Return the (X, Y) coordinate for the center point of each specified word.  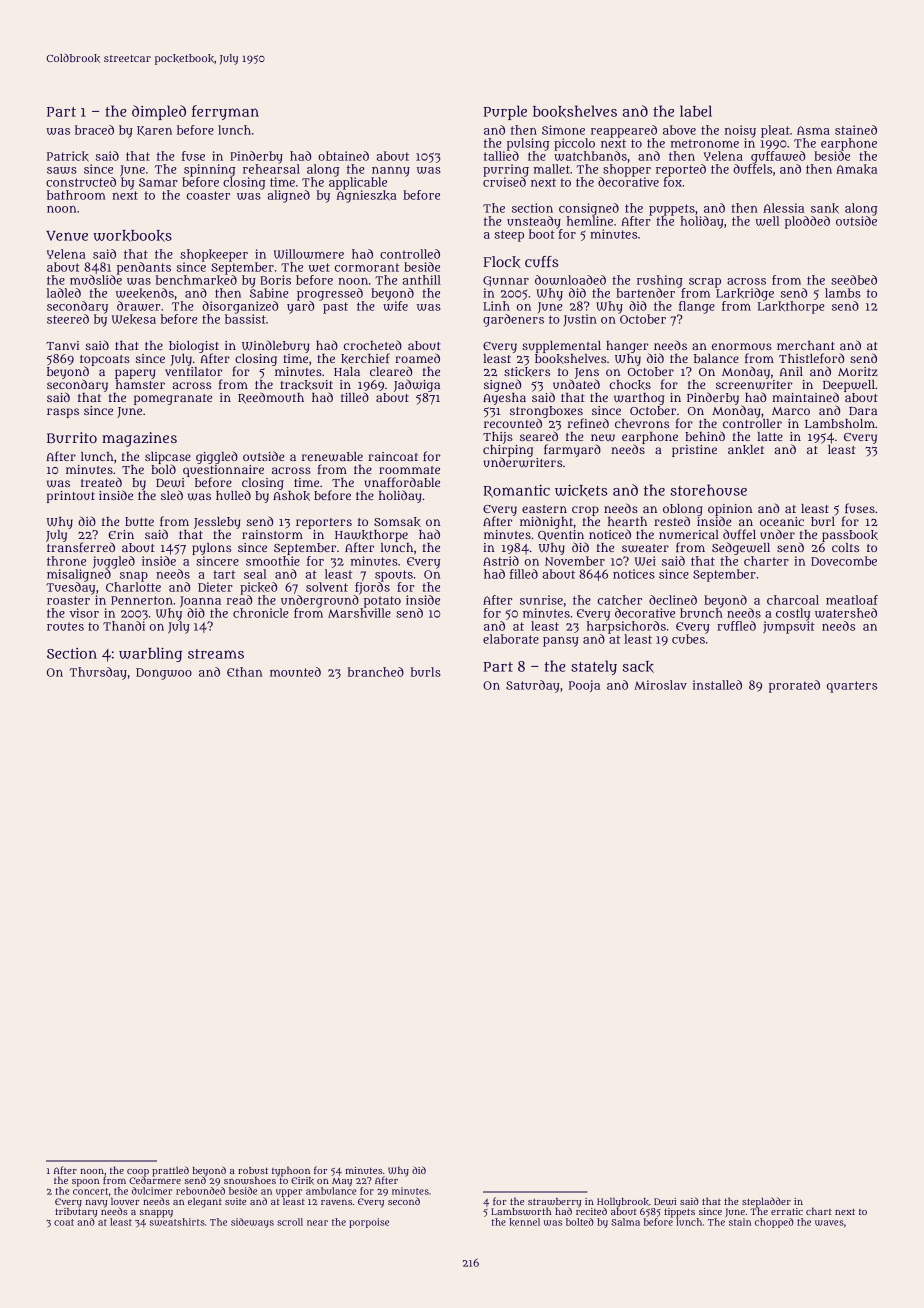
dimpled (159, 112)
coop (138, 1172)
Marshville (359, 613)
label (696, 111)
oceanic (782, 521)
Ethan (244, 672)
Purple (505, 112)
